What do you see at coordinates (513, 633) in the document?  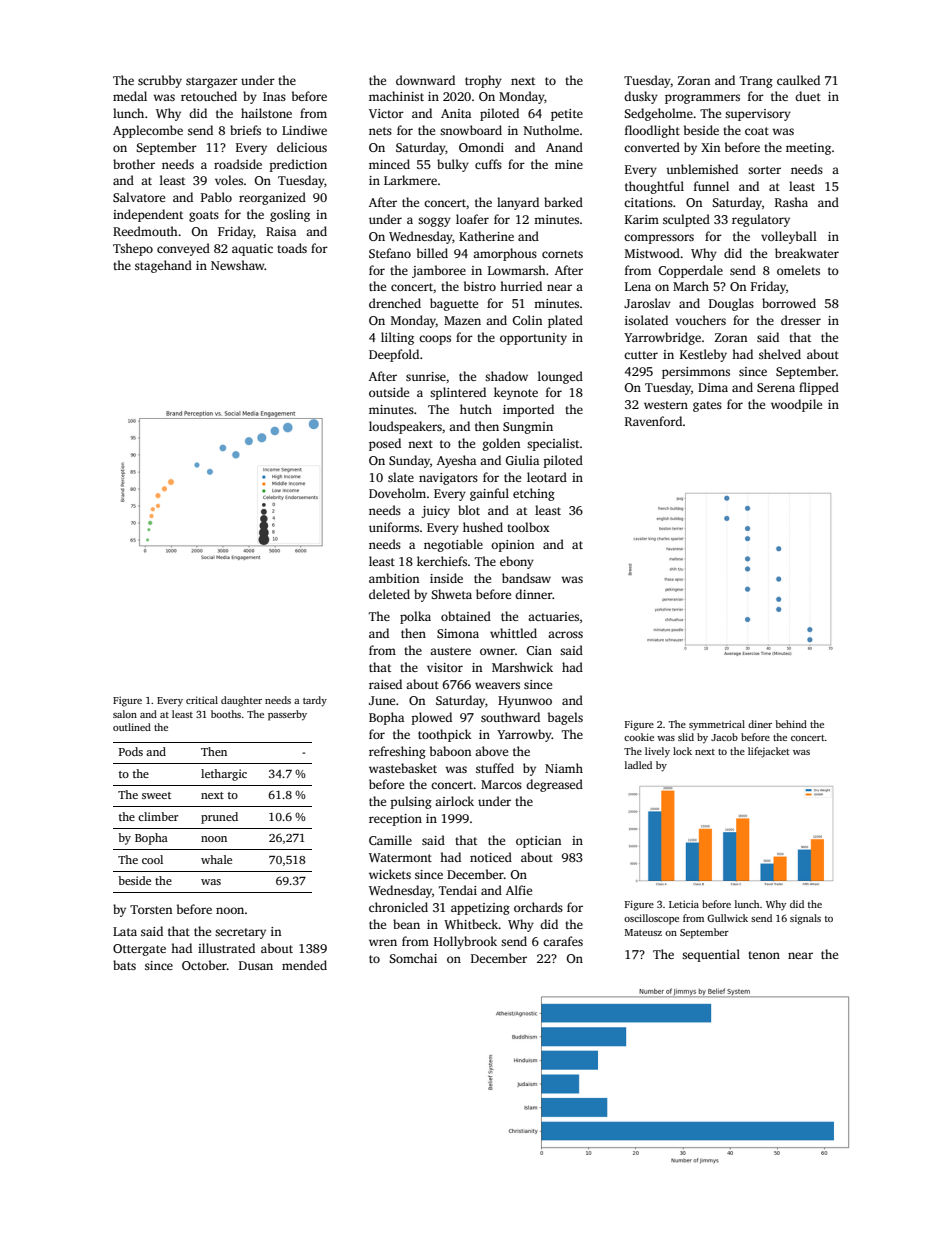 I see `whittled` at bounding box center [513, 633].
